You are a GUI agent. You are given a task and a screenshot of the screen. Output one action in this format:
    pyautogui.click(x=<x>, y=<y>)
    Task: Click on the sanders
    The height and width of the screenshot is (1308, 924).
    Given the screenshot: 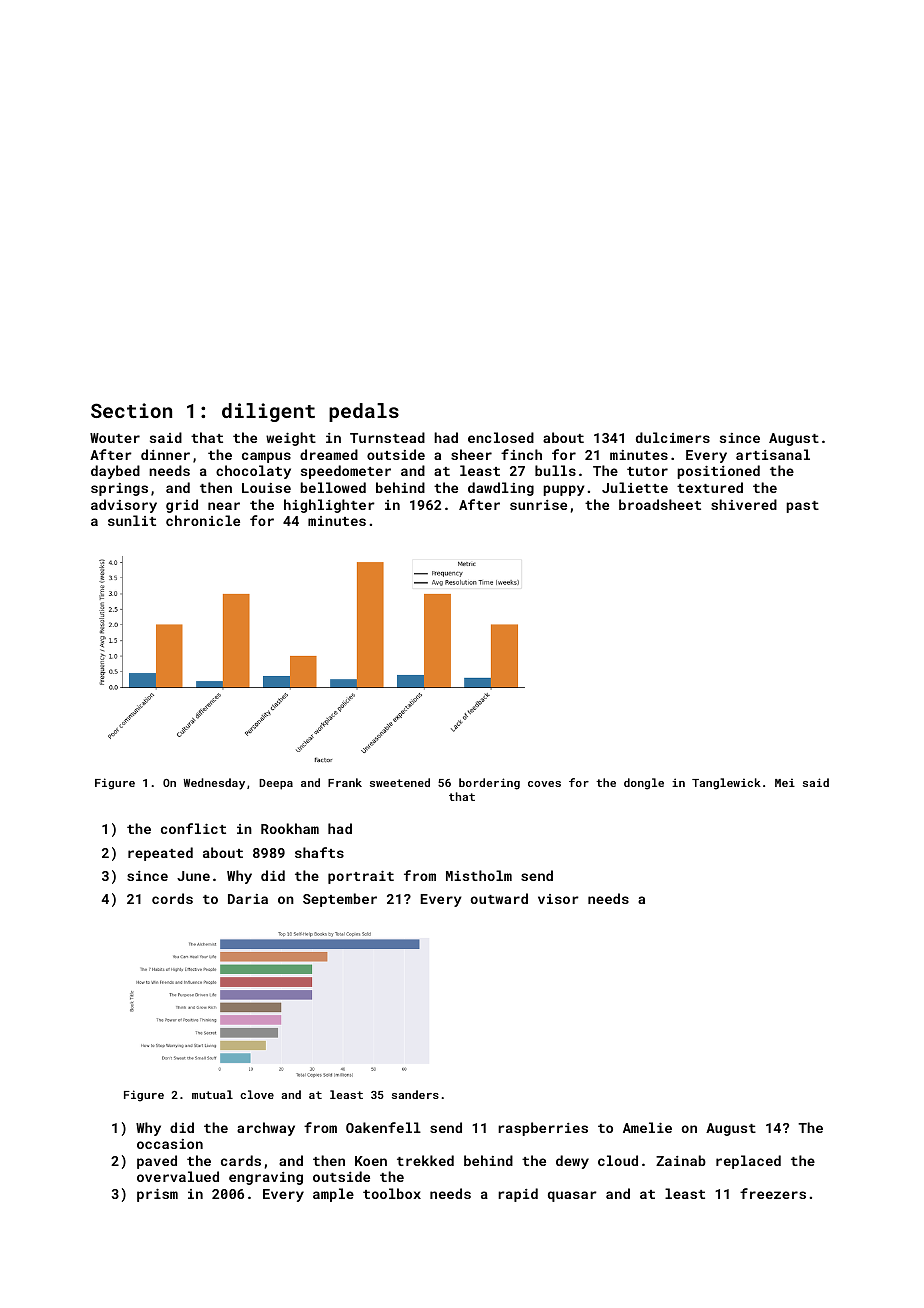 What is the action you would take?
    pyautogui.click(x=415, y=1094)
